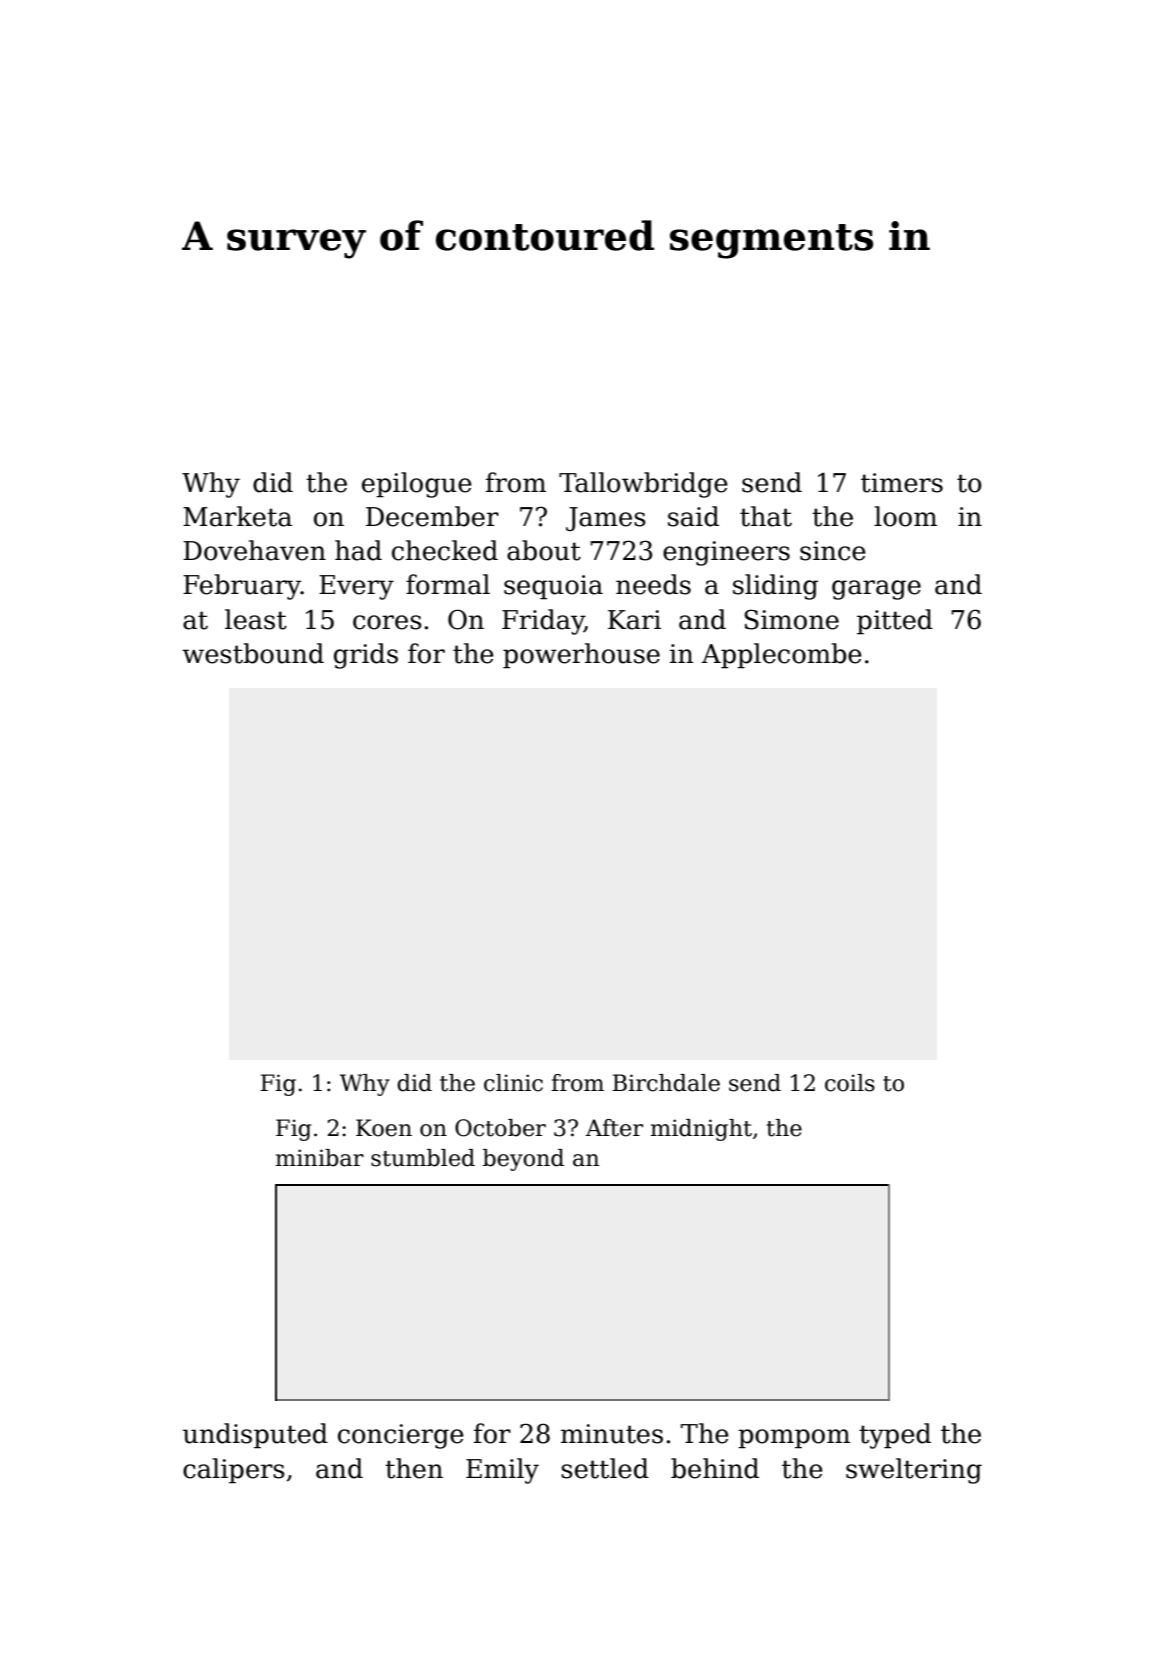 The height and width of the screenshot is (1654, 1165). Describe the element at coordinates (237, 516) in the screenshot. I see `Marketa` at that location.
